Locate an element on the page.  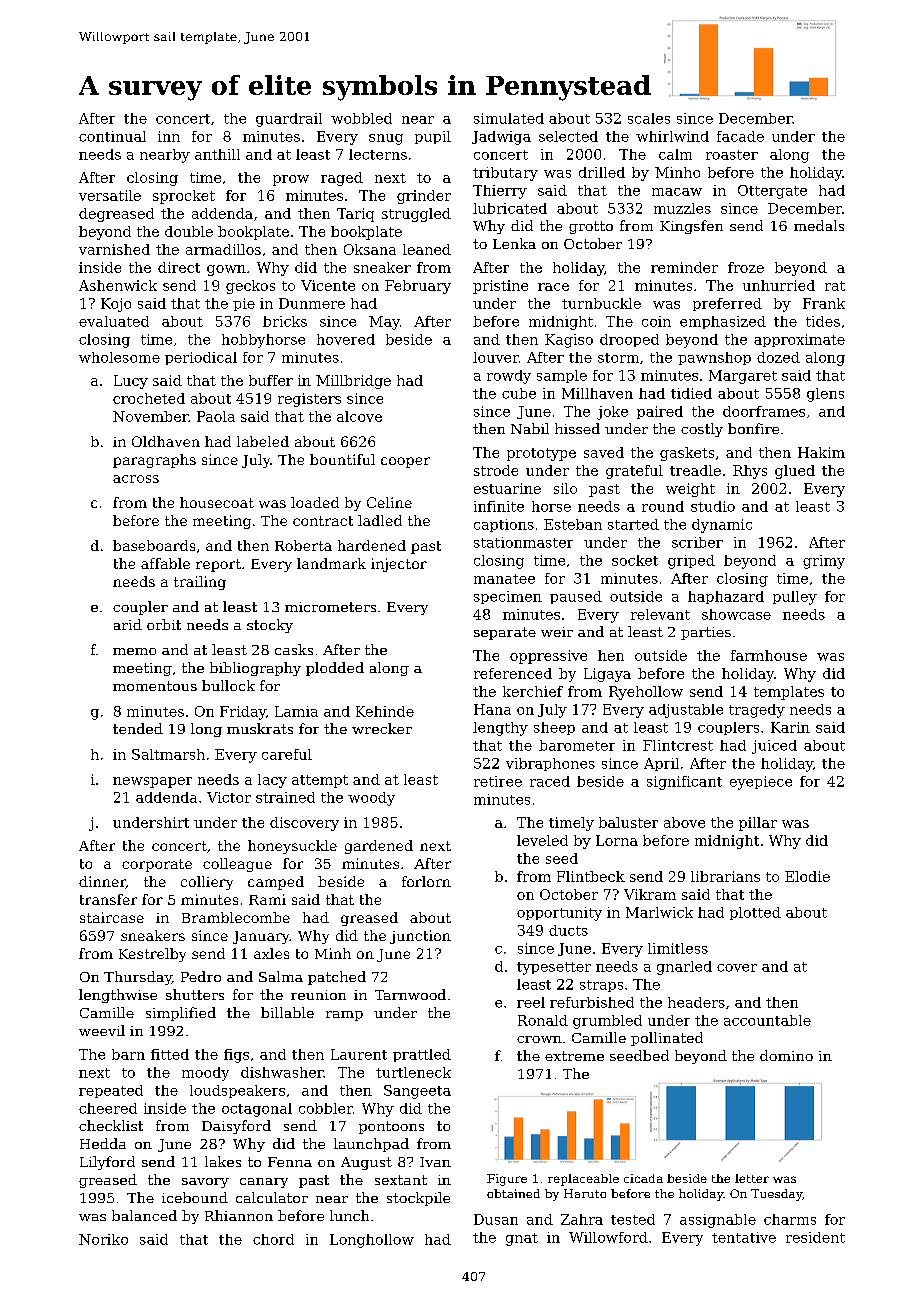
scales is located at coordinates (649, 118).
